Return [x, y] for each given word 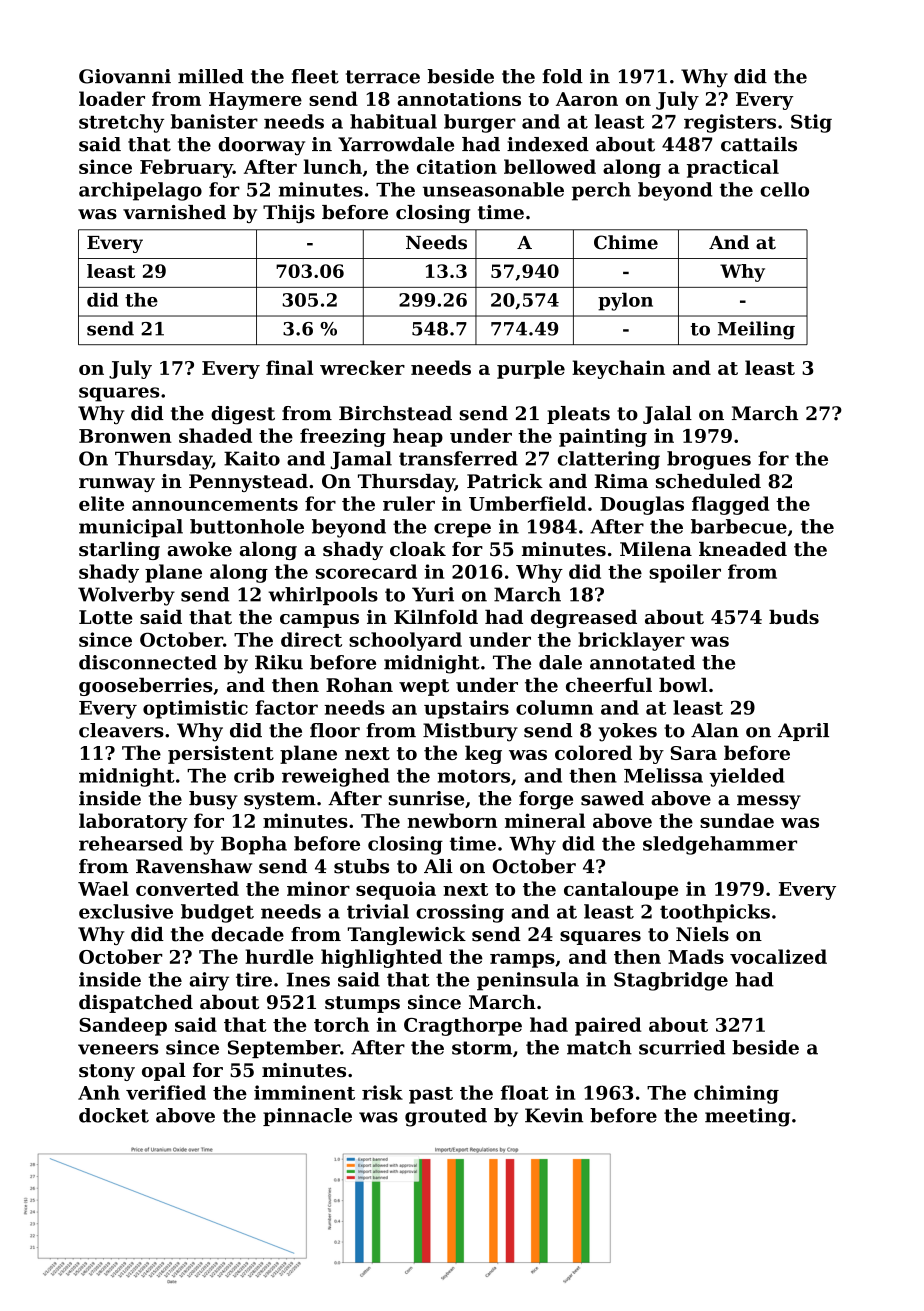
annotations [459, 98]
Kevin [554, 1115]
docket [114, 1115]
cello [784, 189]
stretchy [121, 123]
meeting [747, 1117]
